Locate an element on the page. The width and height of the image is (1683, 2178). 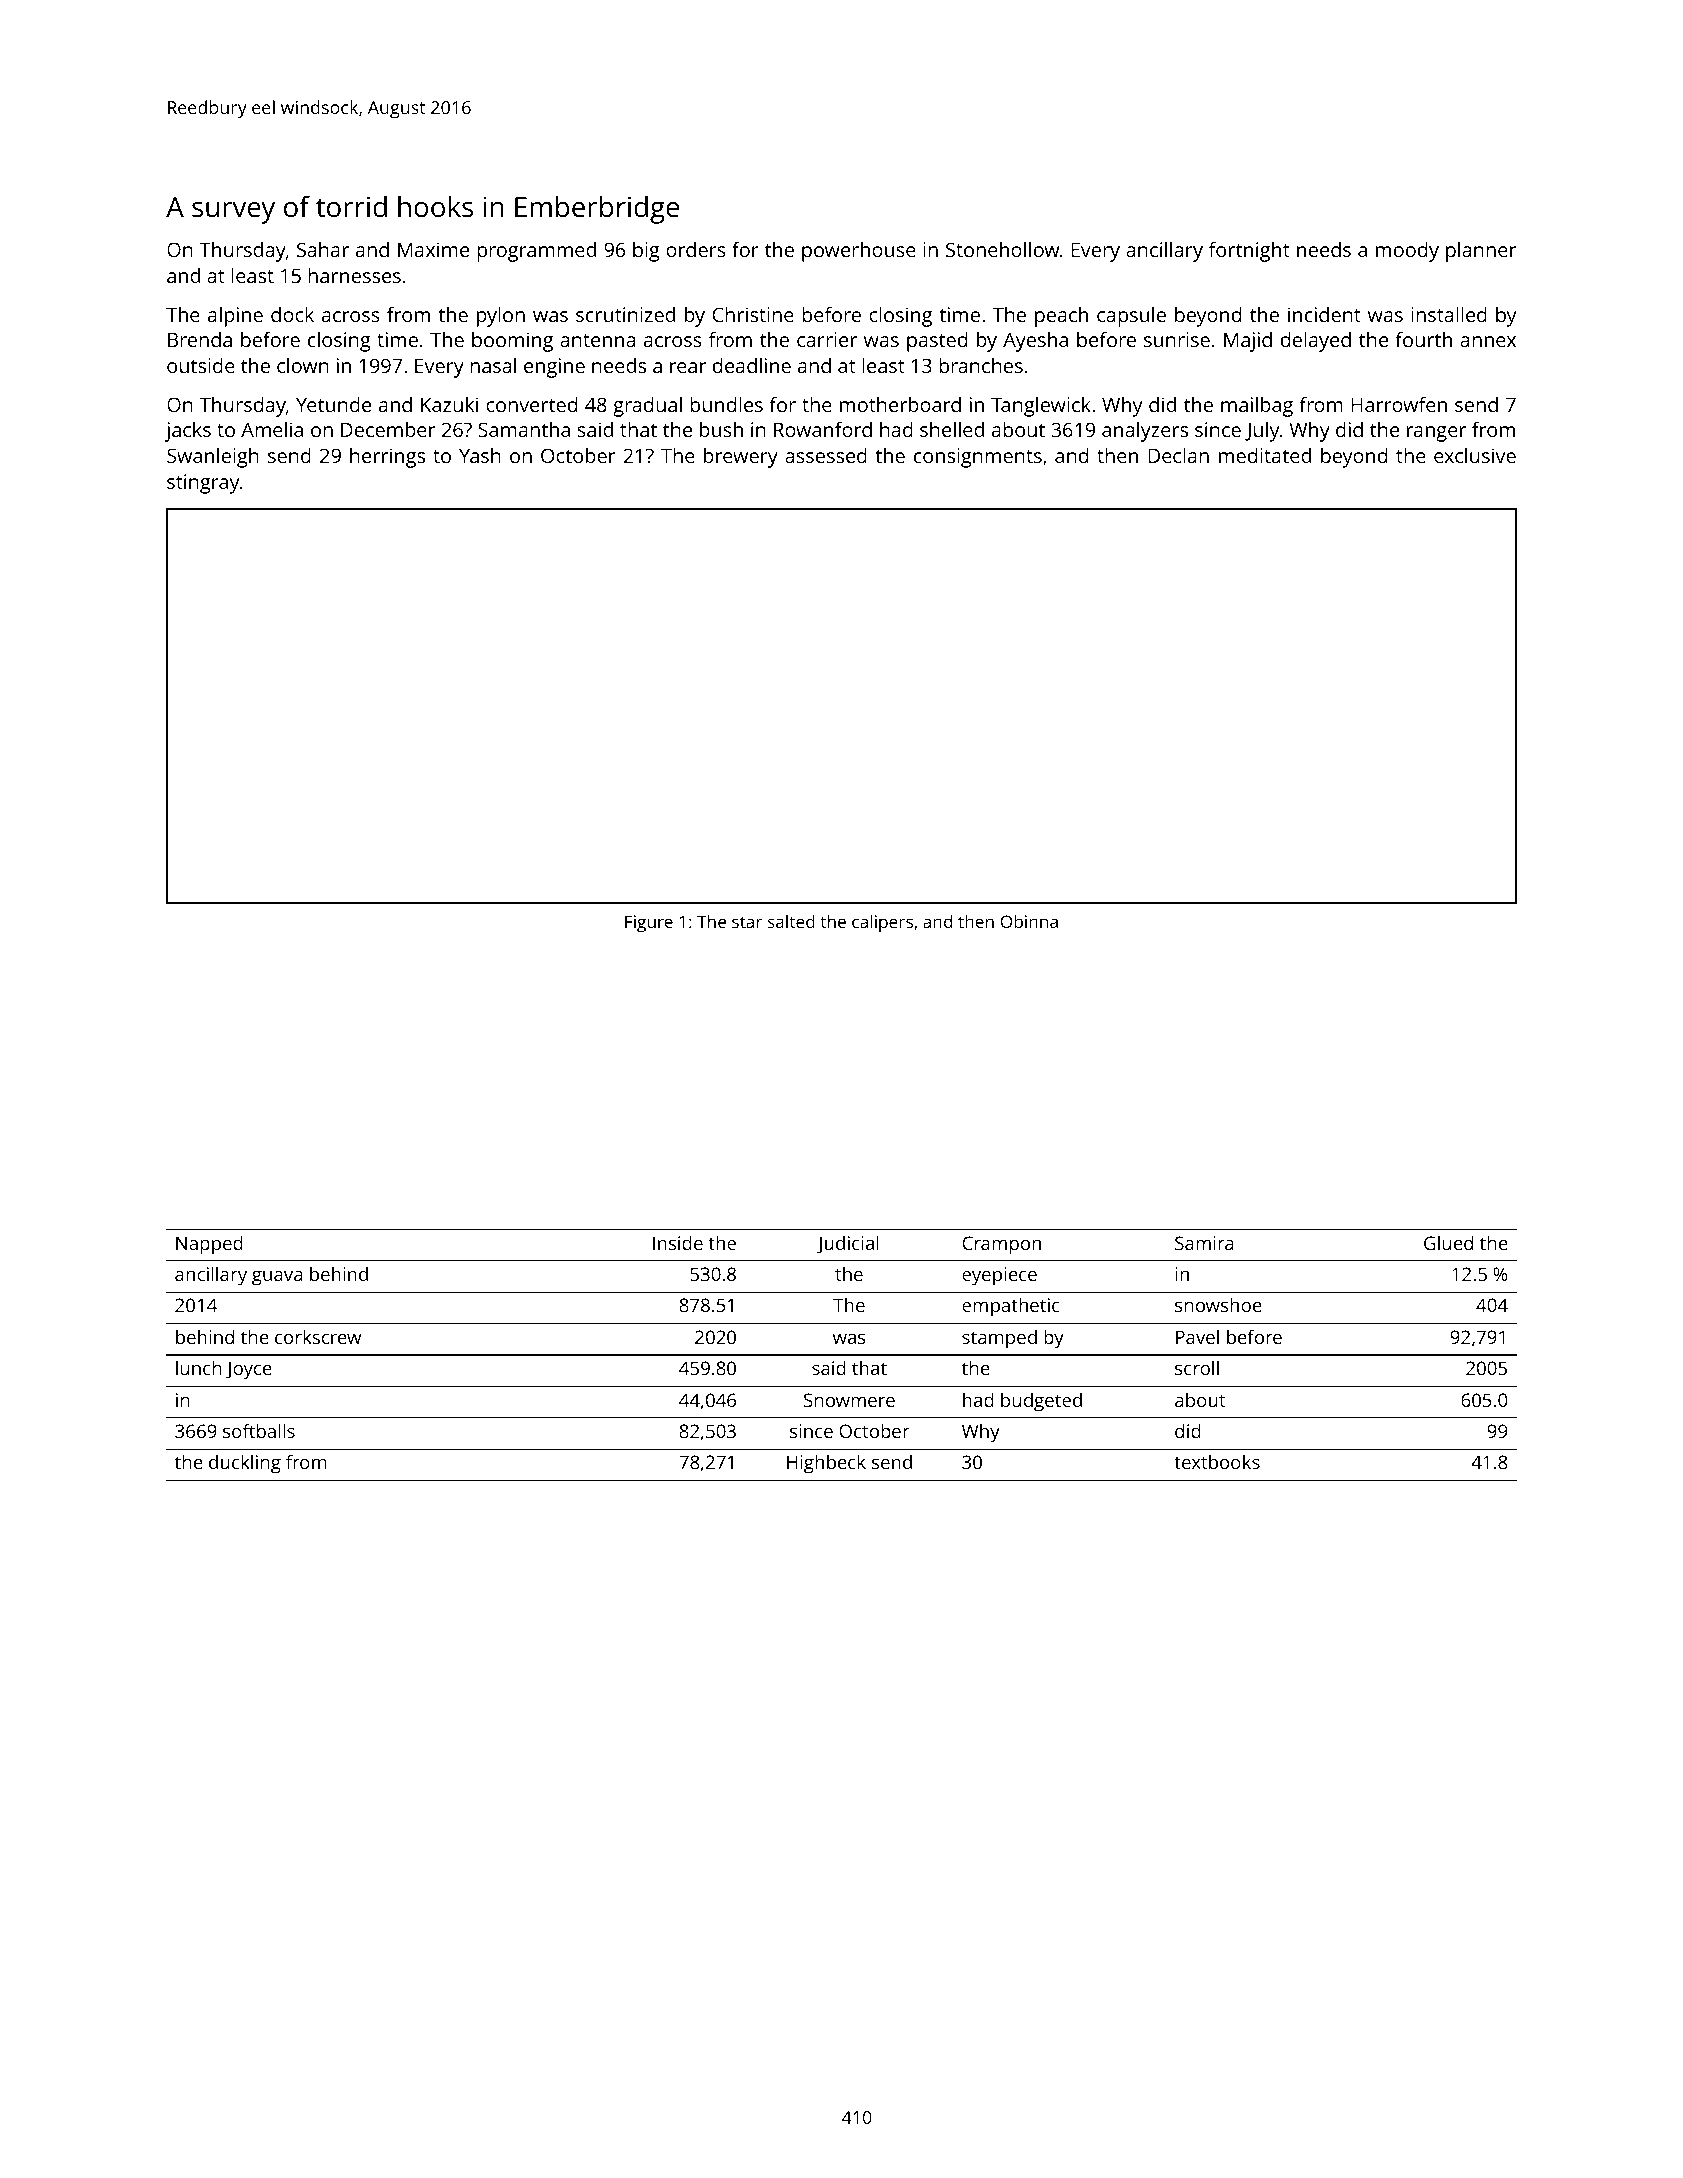
Sahar is located at coordinates (323, 249).
